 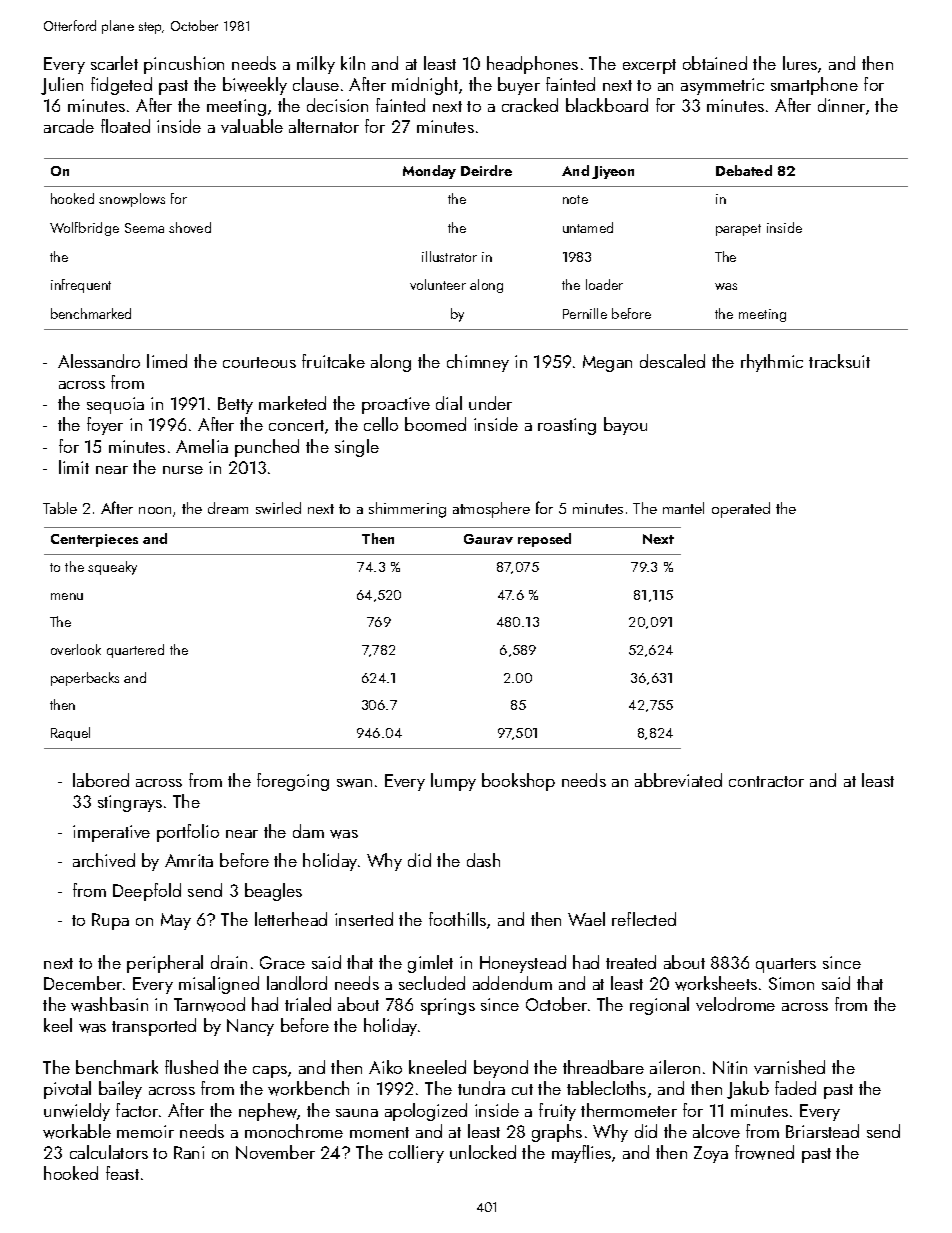 What do you see at coordinates (581, 1154) in the page?
I see `mayflies` at bounding box center [581, 1154].
